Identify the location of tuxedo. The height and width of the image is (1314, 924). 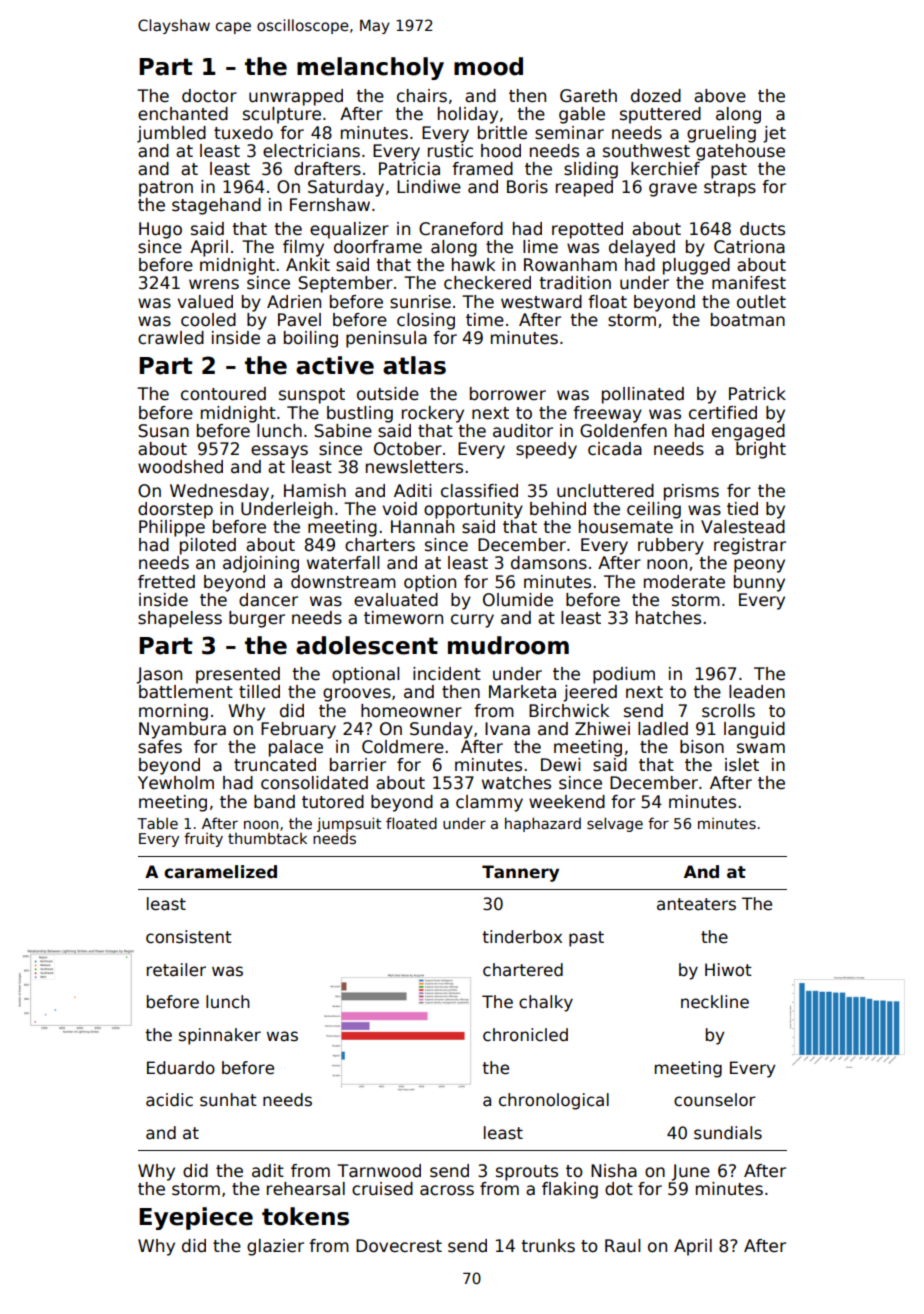
(243, 133).
